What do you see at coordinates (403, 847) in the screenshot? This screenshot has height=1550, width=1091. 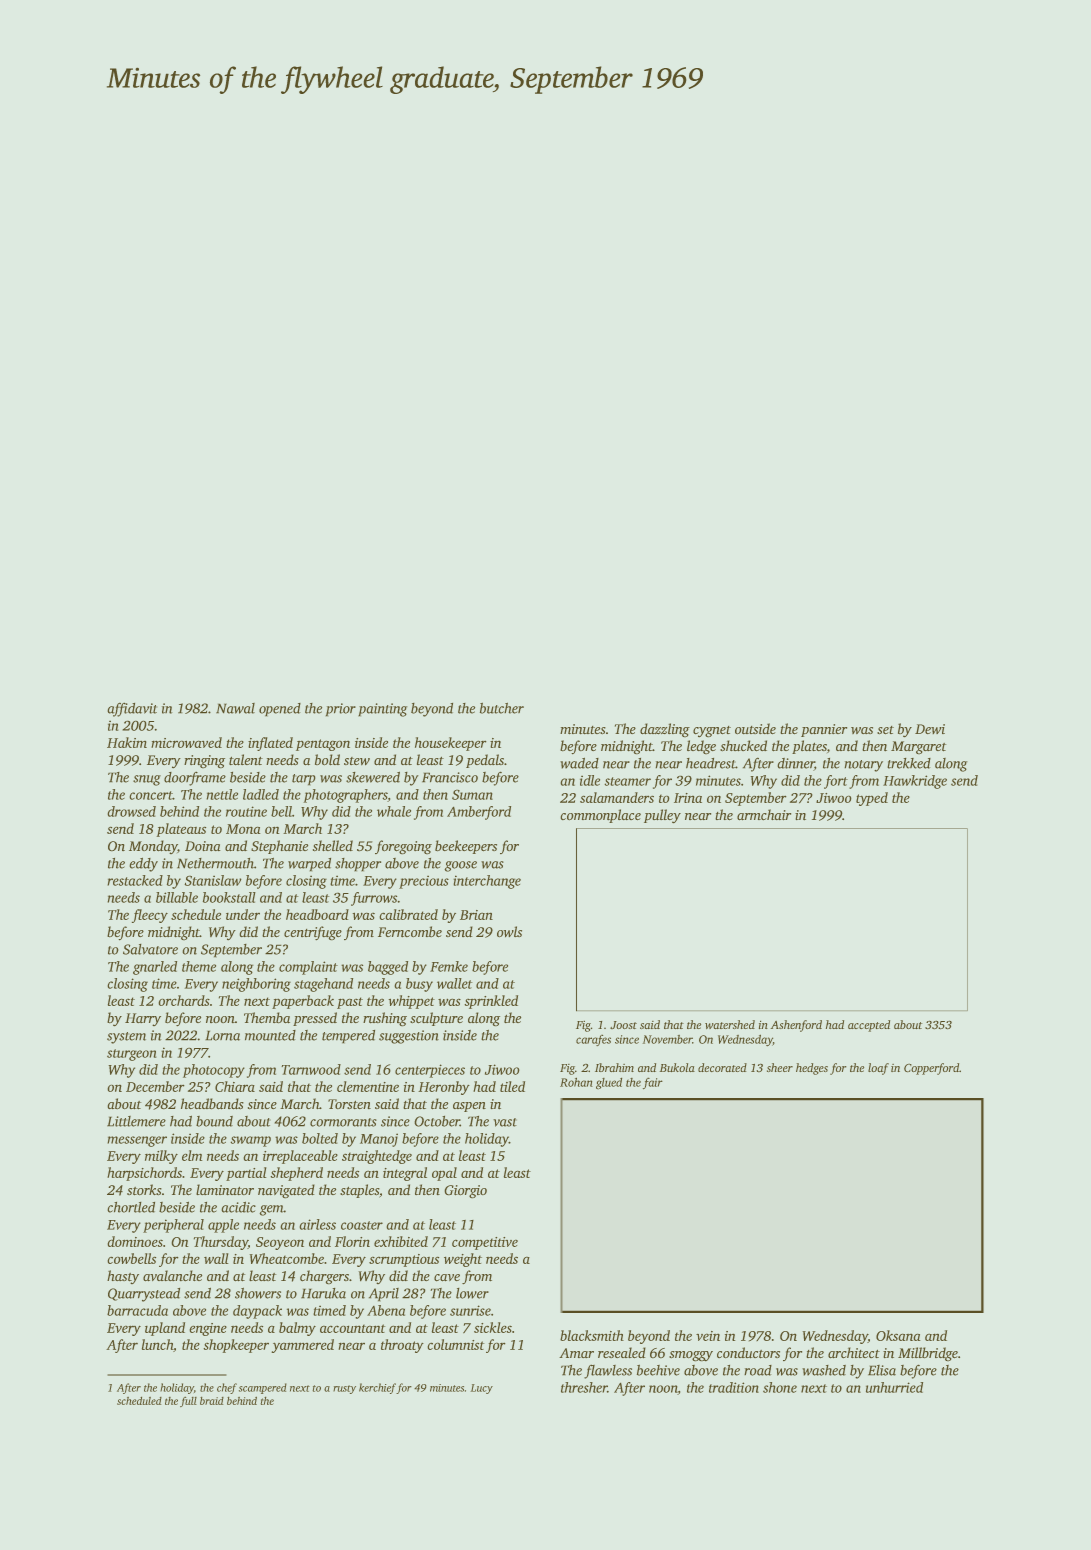 I see `foregoing` at bounding box center [403, 847].
